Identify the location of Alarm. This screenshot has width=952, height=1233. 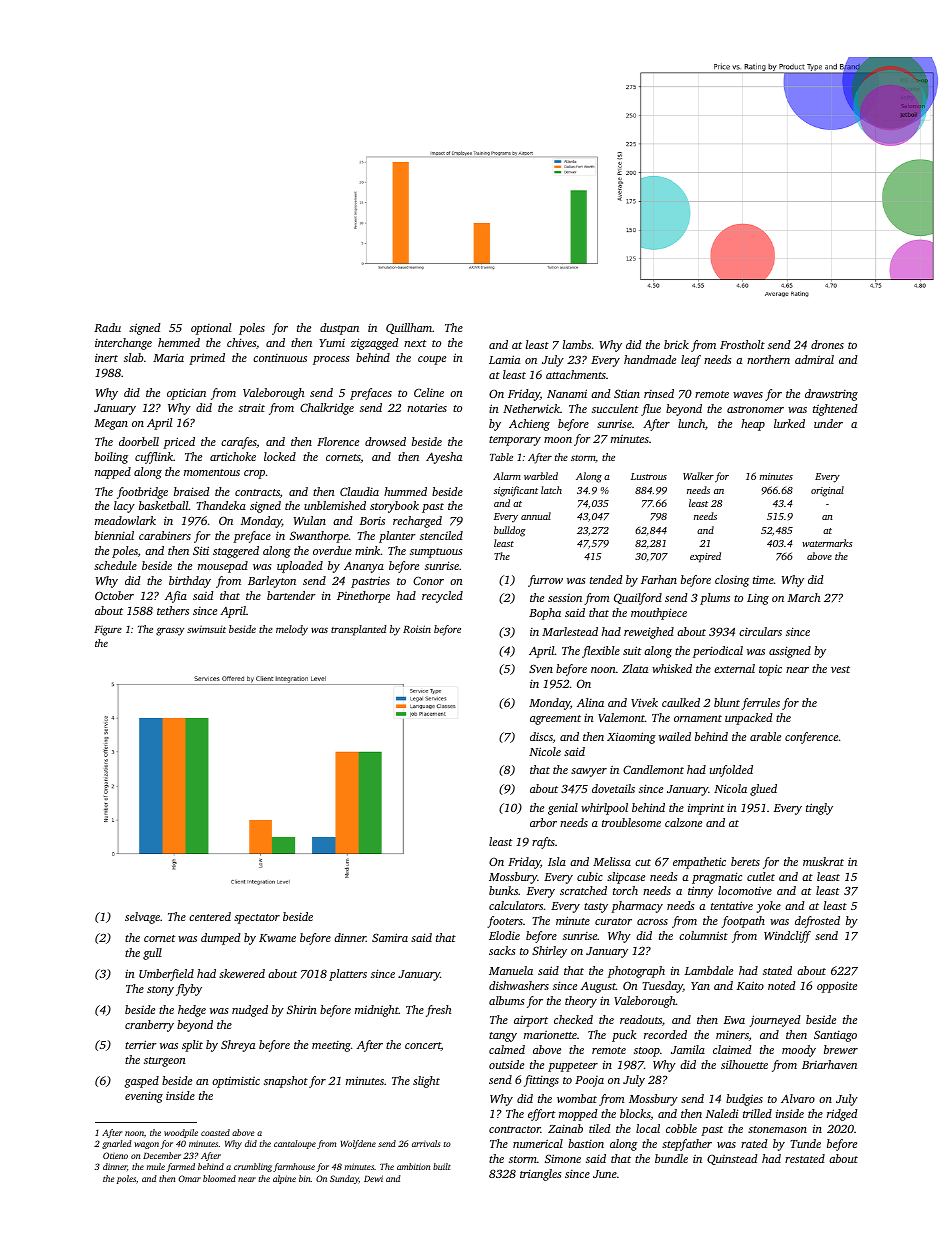
(507, 476).
